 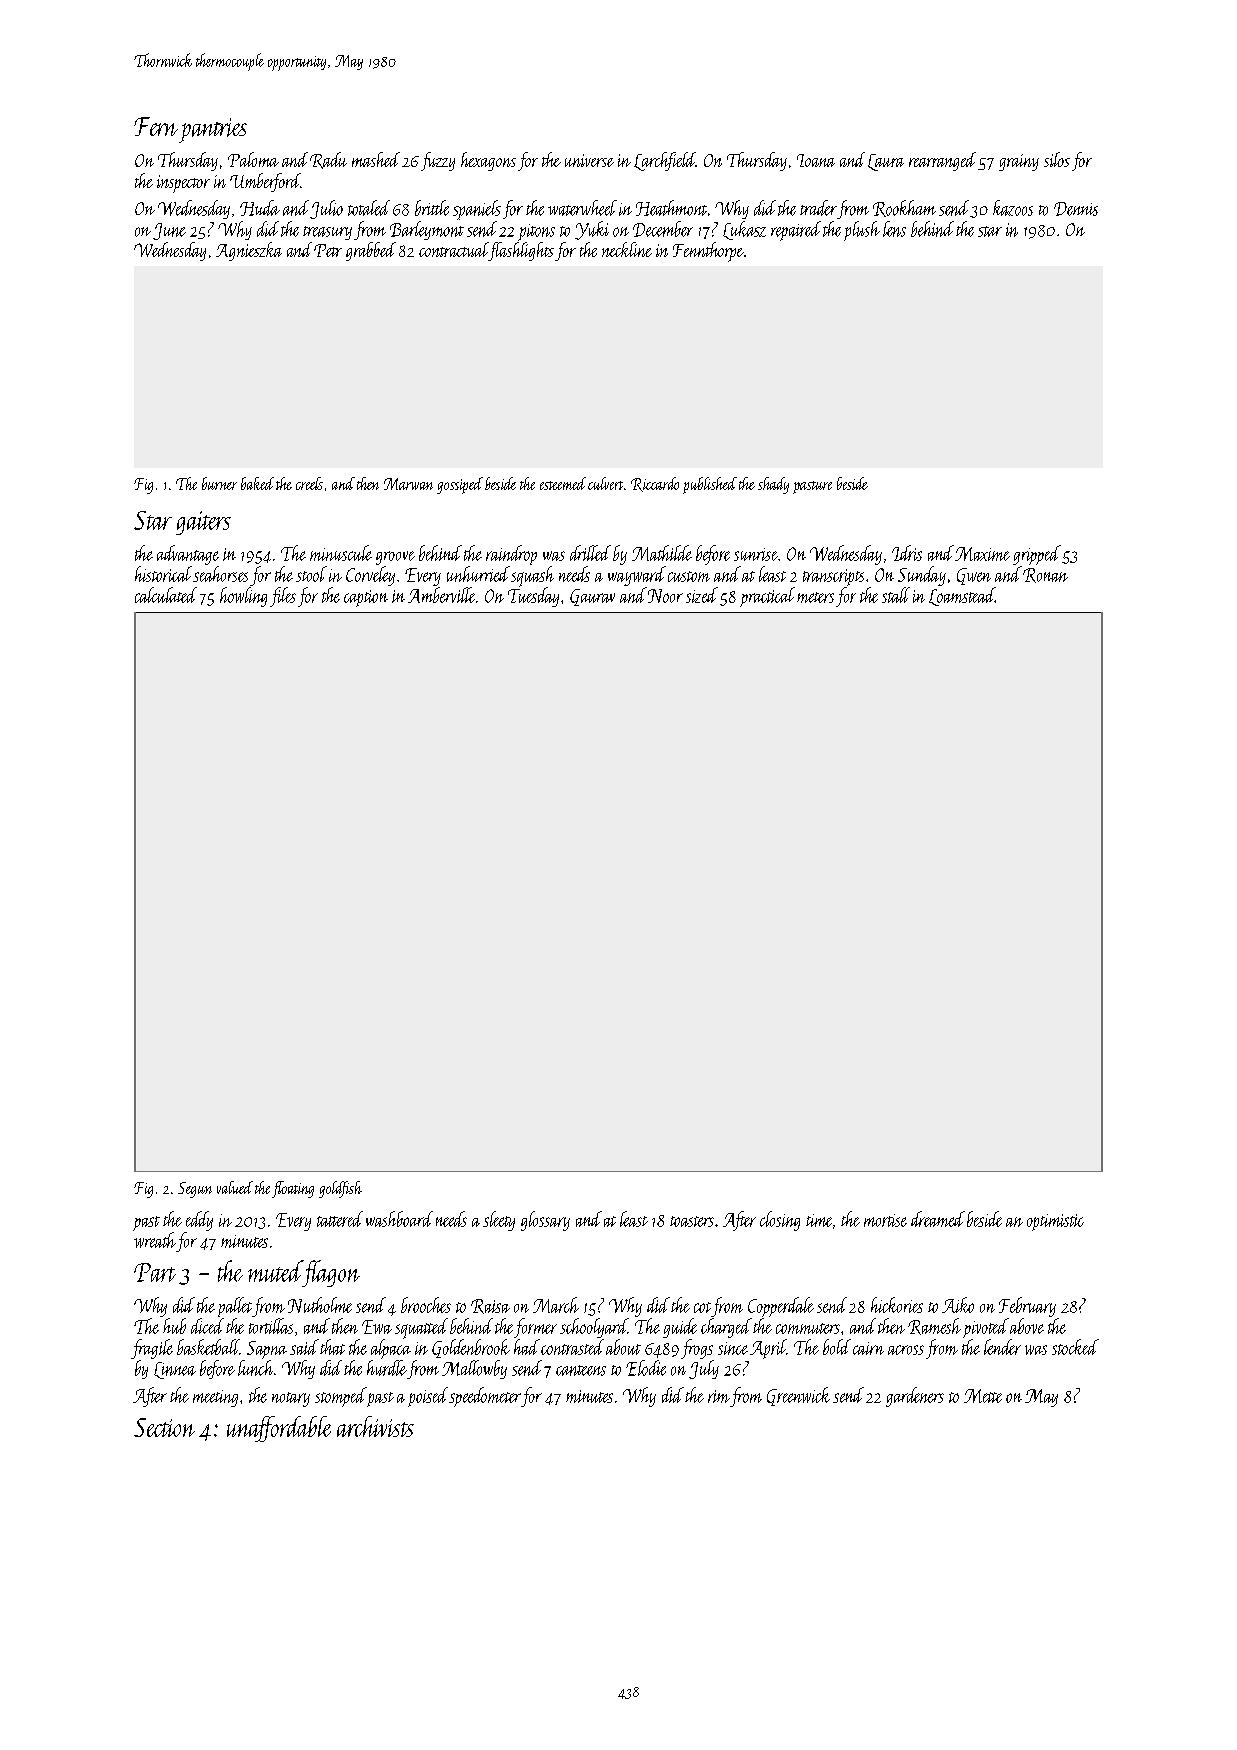 What do you see at coordinates (485, 1397) in the screenshot?
I see `speedometer` at bounding box center [485, 1397].
